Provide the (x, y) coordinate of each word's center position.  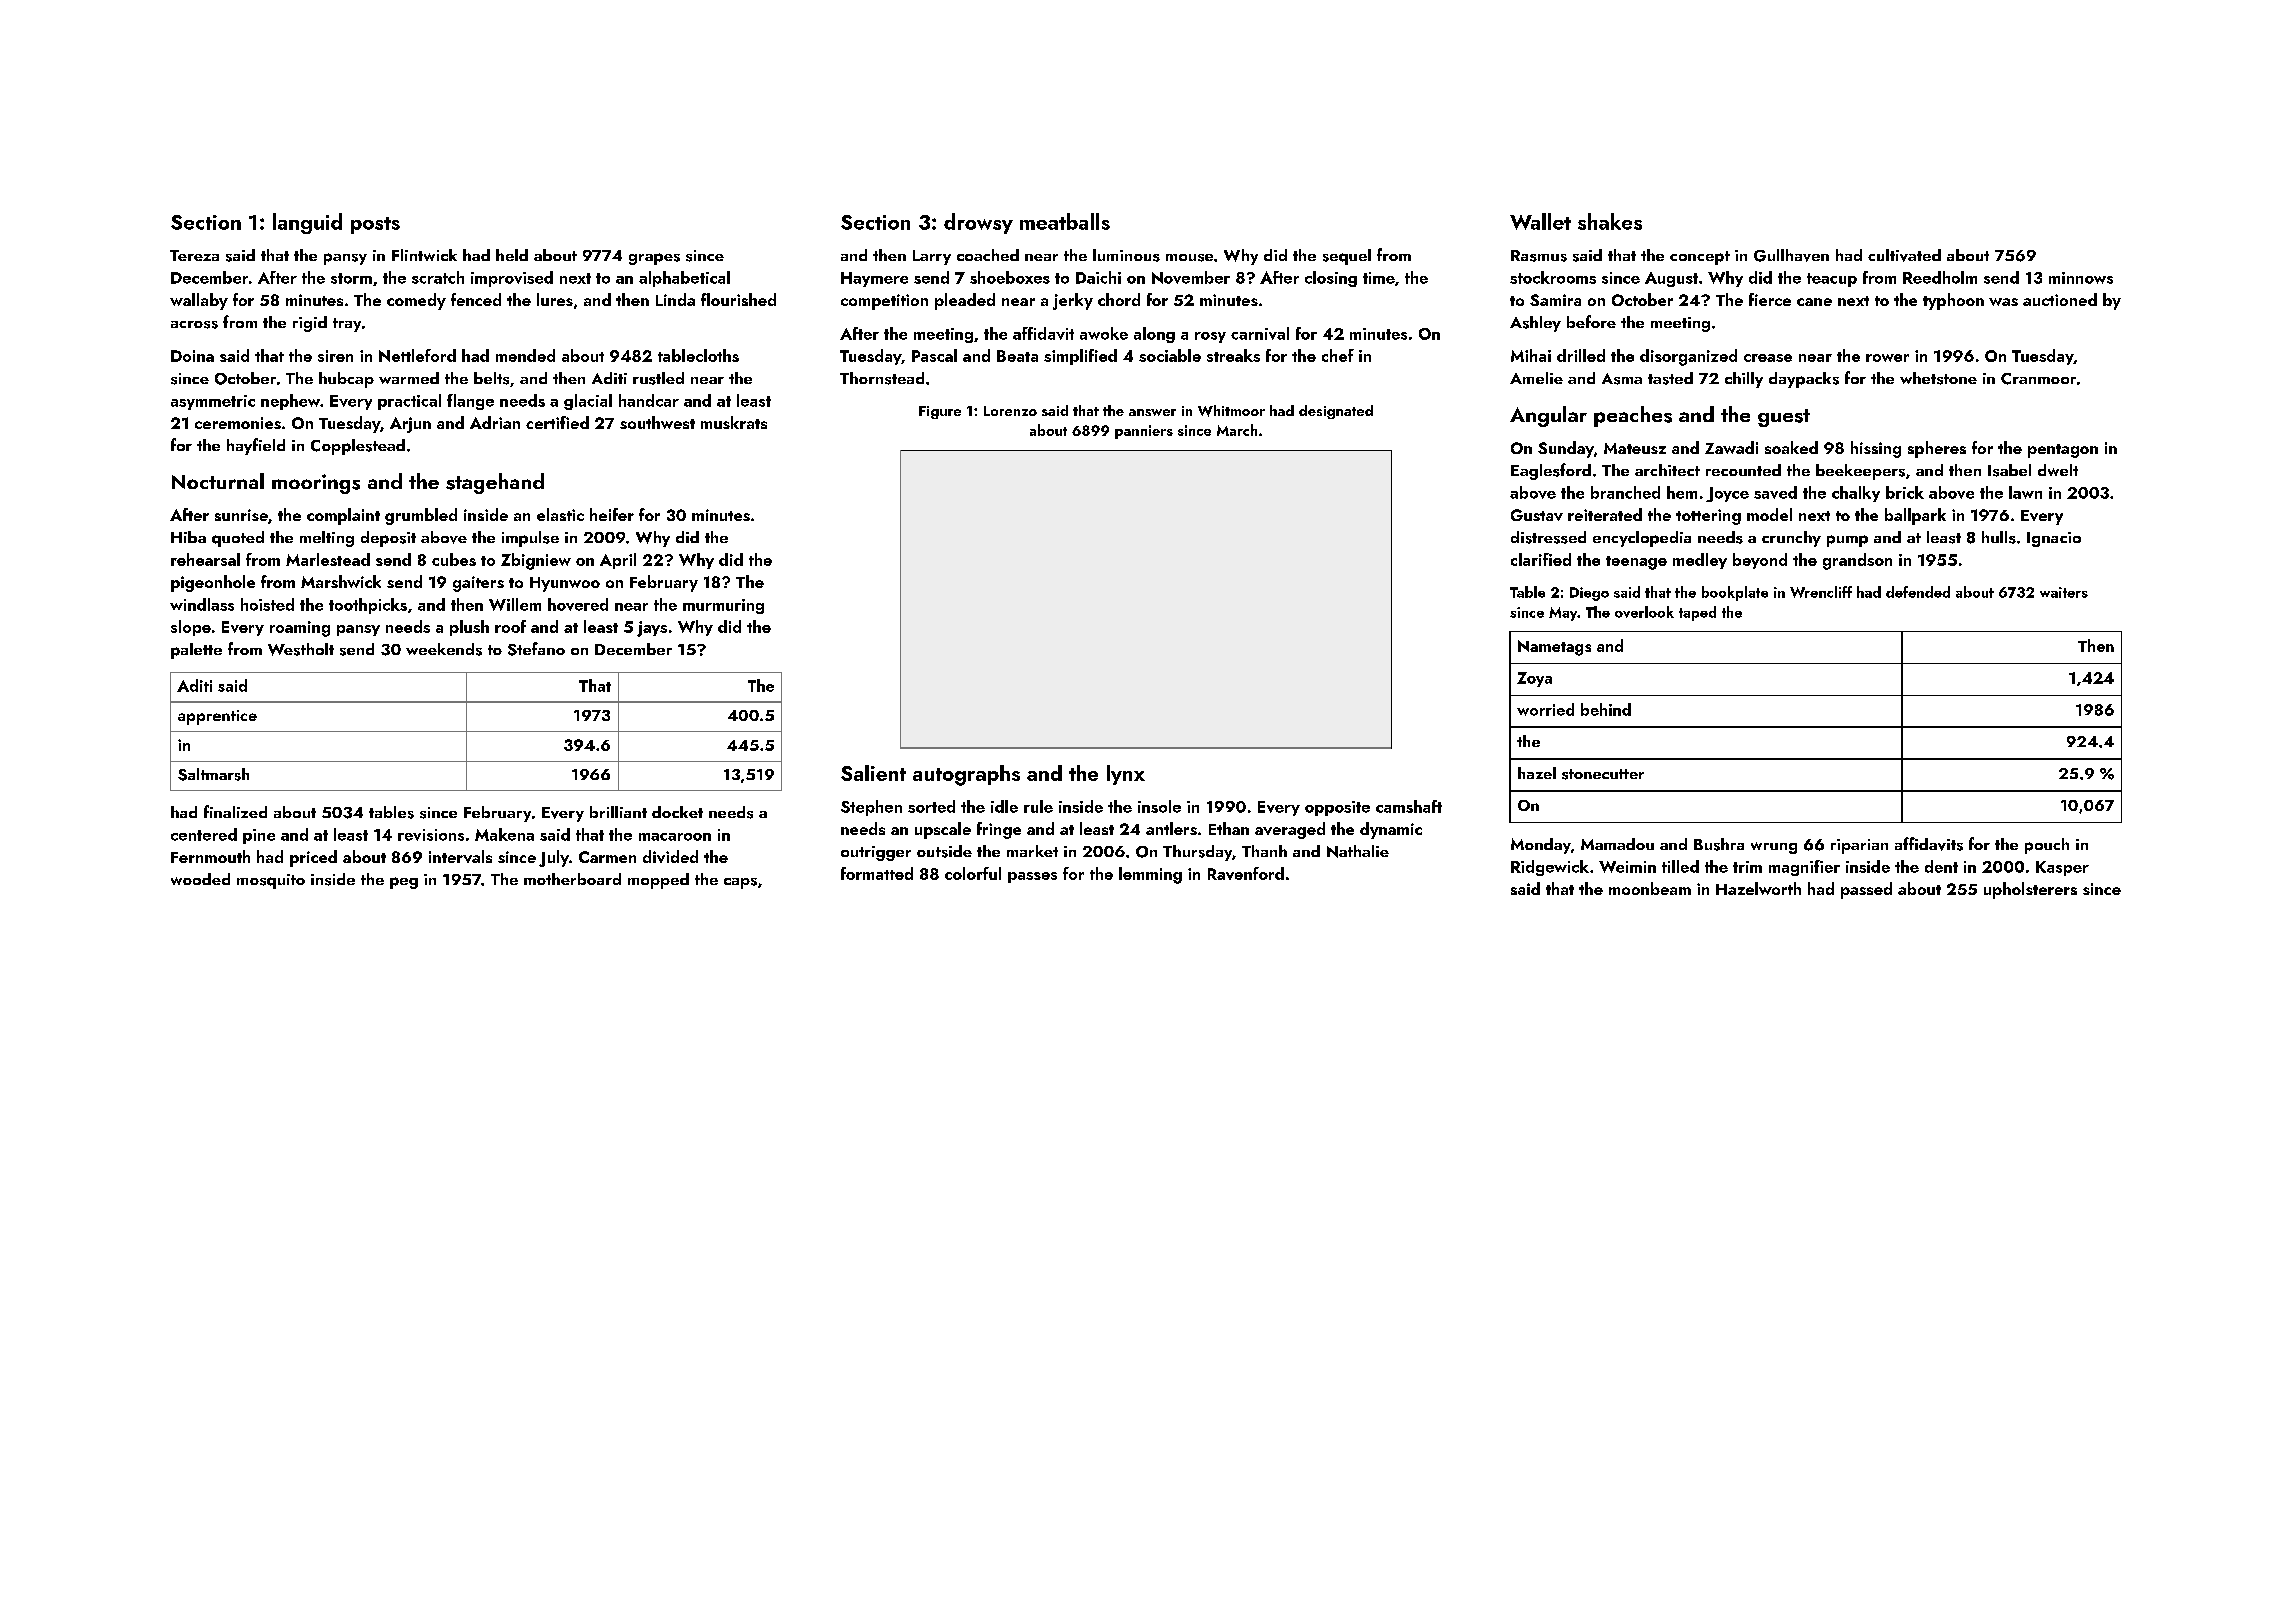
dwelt (2058, 470)
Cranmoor (2038, 379)
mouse (1189, 258)
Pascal (934, 355)
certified (557, 422)
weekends (444, 649)
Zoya (1534, 679)
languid (307, 223)
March (1237, 430)
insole (1159, 806)
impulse (530, 539)
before (1591, 321)
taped (1697, 613)
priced (313, 858)
